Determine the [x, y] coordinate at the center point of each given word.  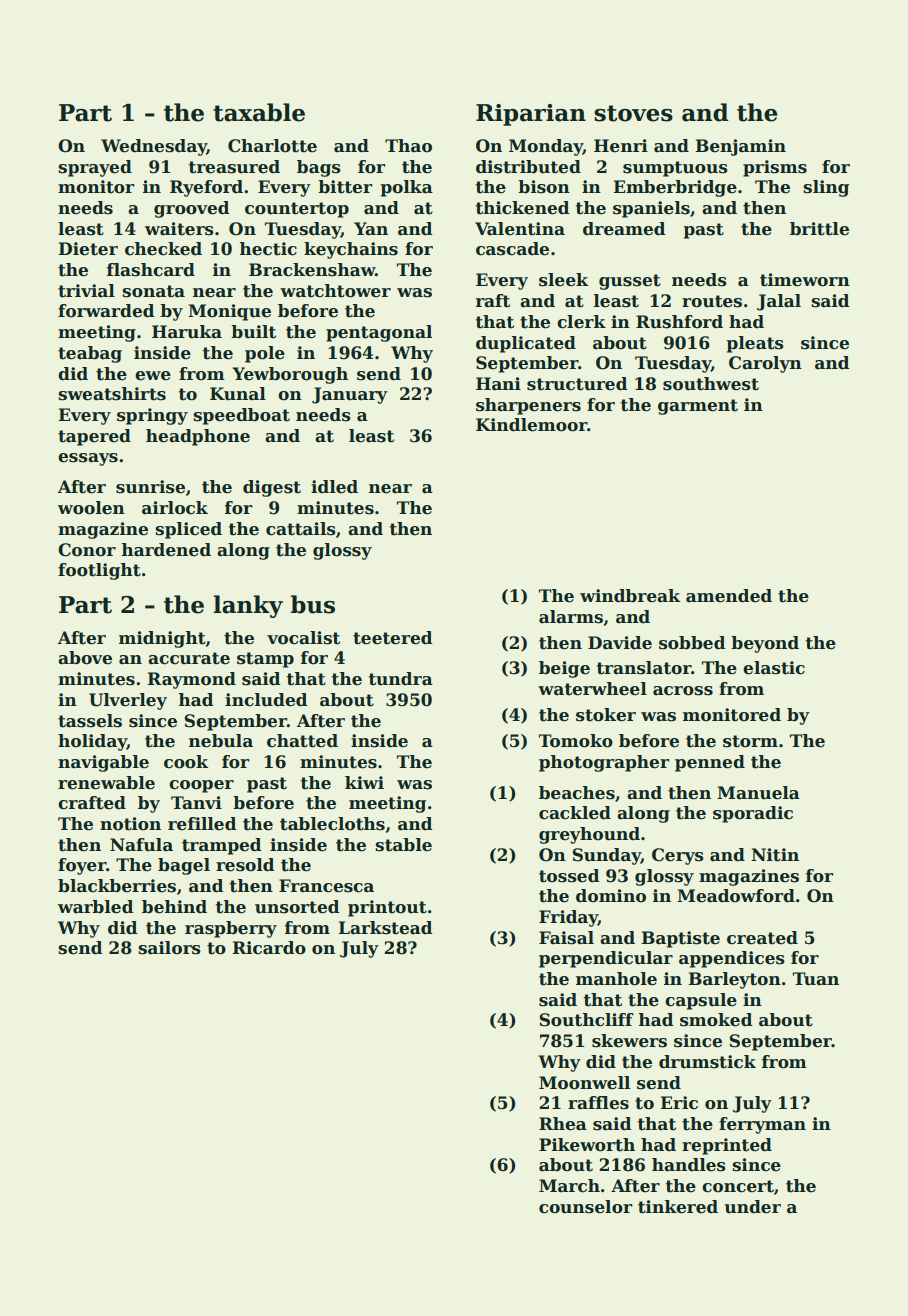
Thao [408, 146]
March [569, 1186]
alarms [571, 617]
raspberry [231, 929]
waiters [179, 229]
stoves [633, 113]
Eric [679, 1103]
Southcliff [587, 1020]
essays [88, 459]
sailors [169, 948]
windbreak [630, 596]
